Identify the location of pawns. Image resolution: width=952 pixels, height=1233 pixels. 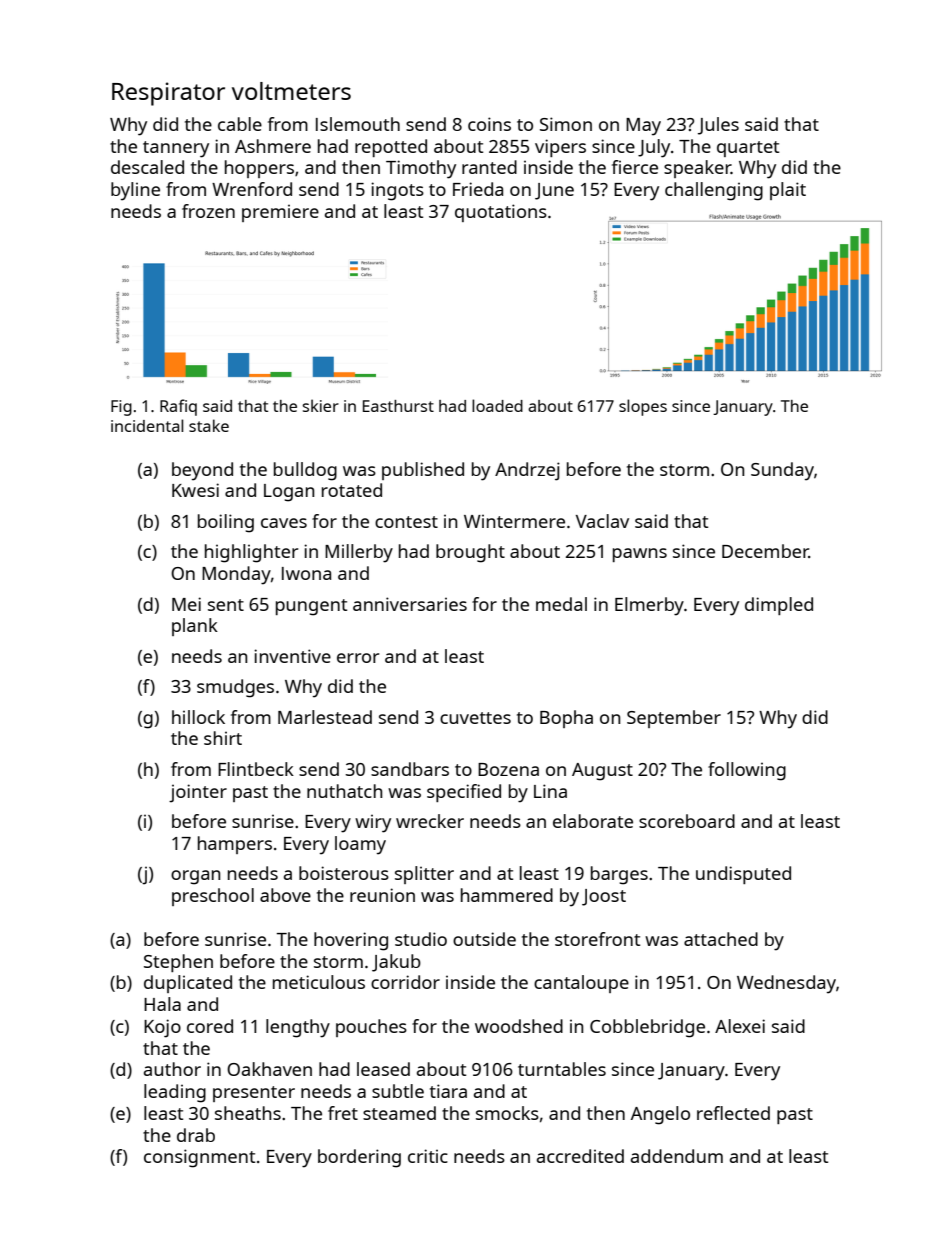
(640, 555).
